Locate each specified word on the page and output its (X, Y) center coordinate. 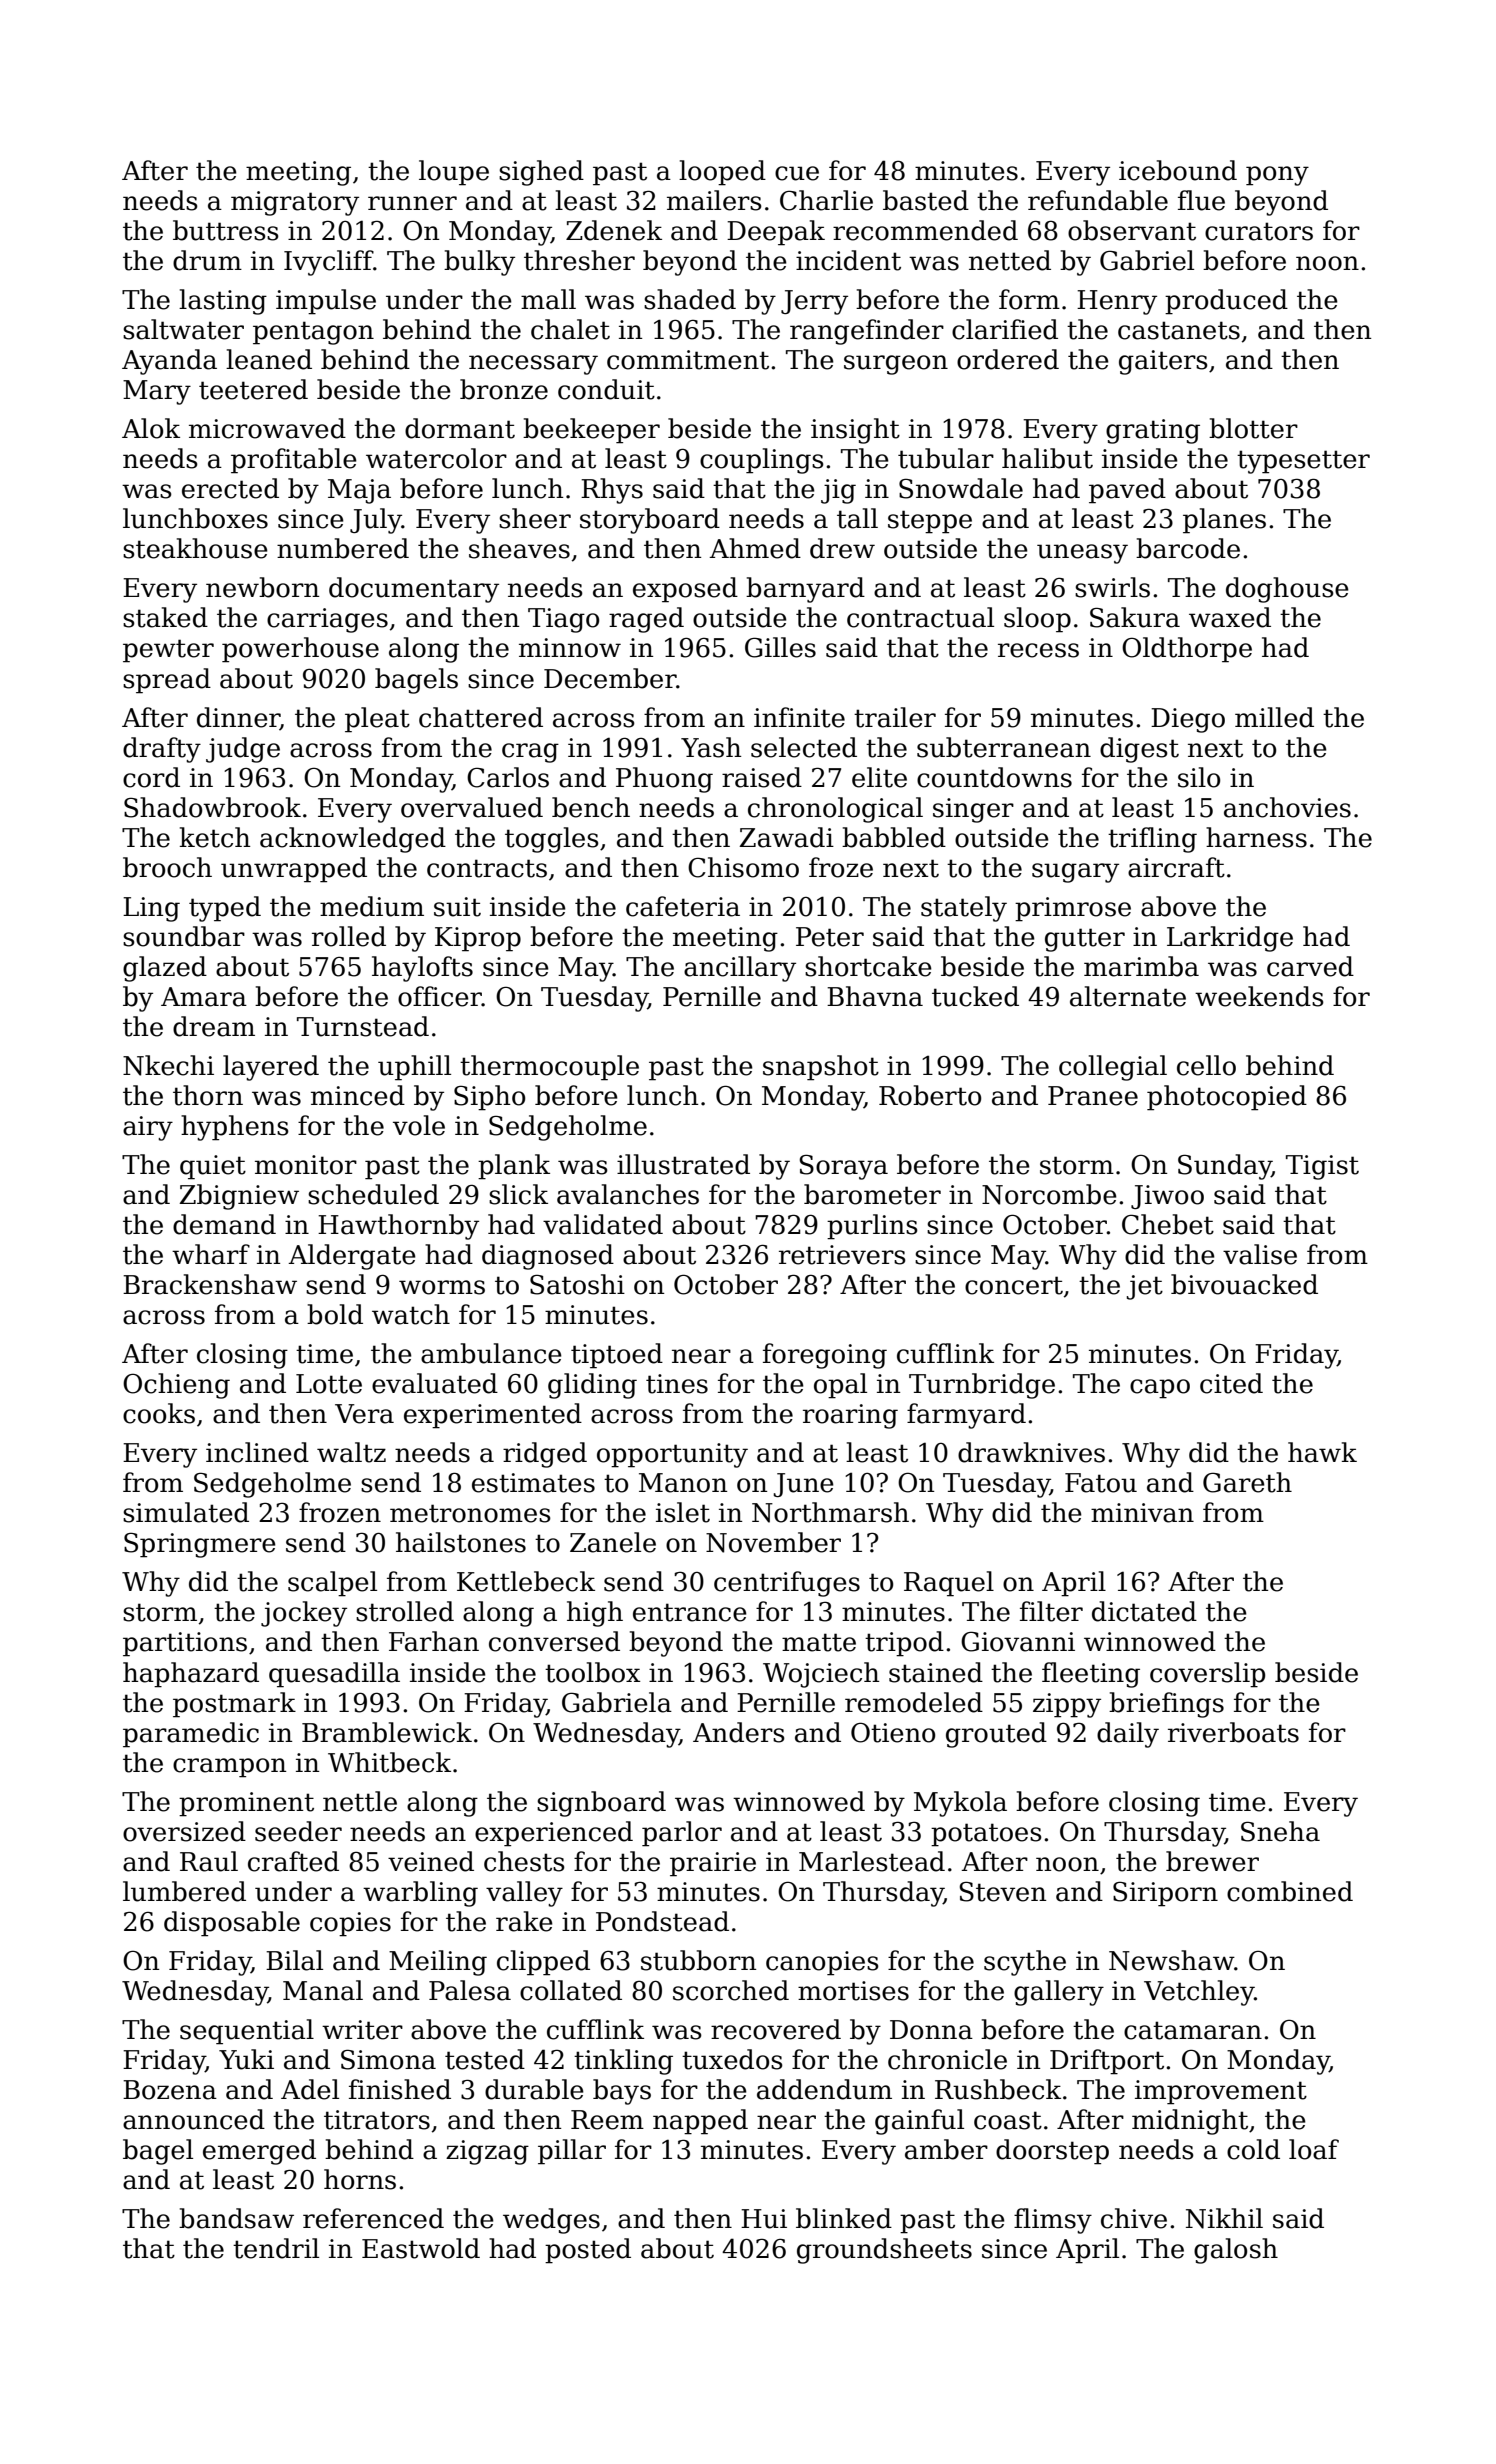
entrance (690, 1612)
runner (412, 203)
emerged (259, 2152)
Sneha (1280, 1831)
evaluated (435, 1383)
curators (1259, 231)
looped (722, 173)
